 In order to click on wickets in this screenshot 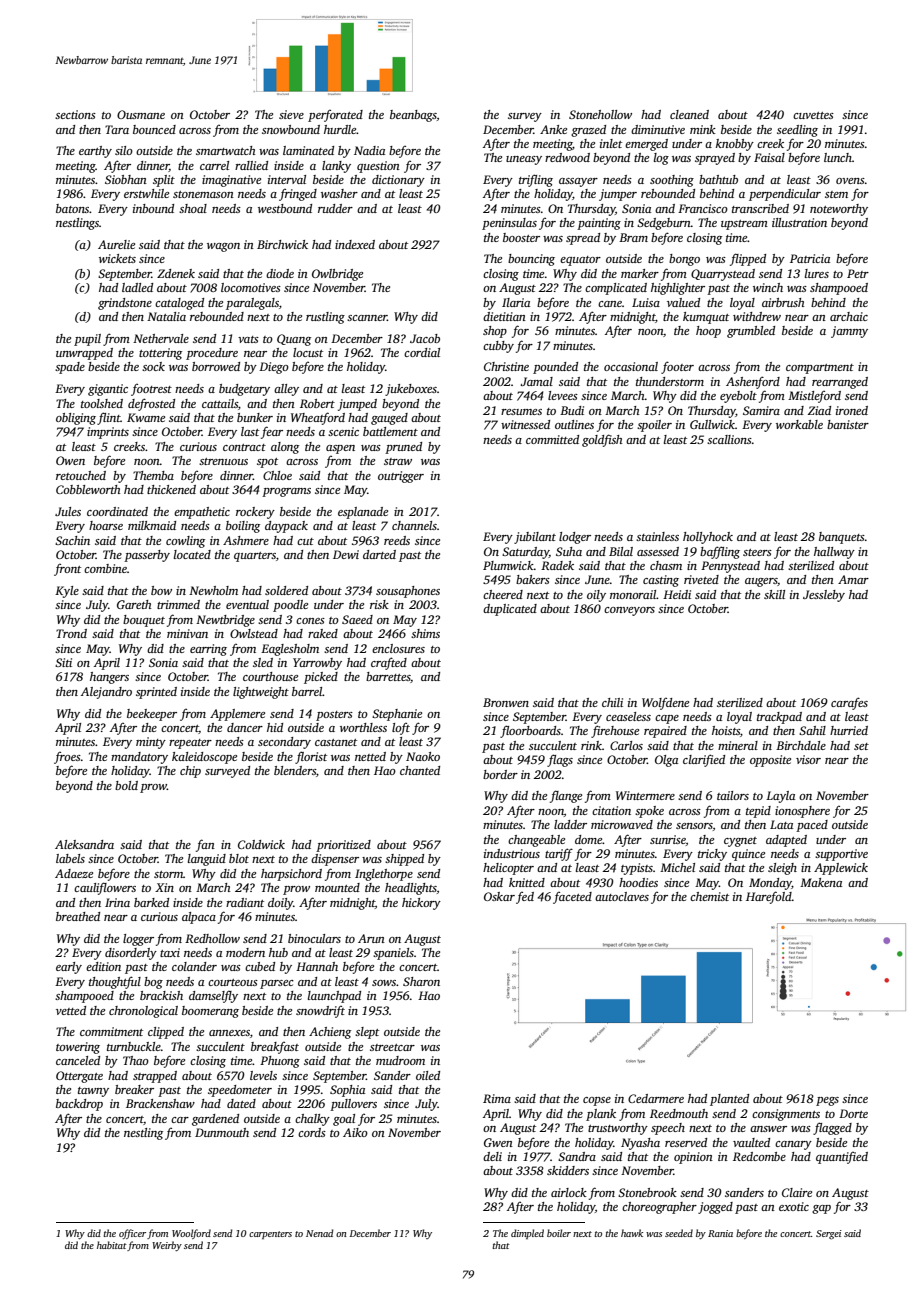, I will do `click(117, 258)`.
